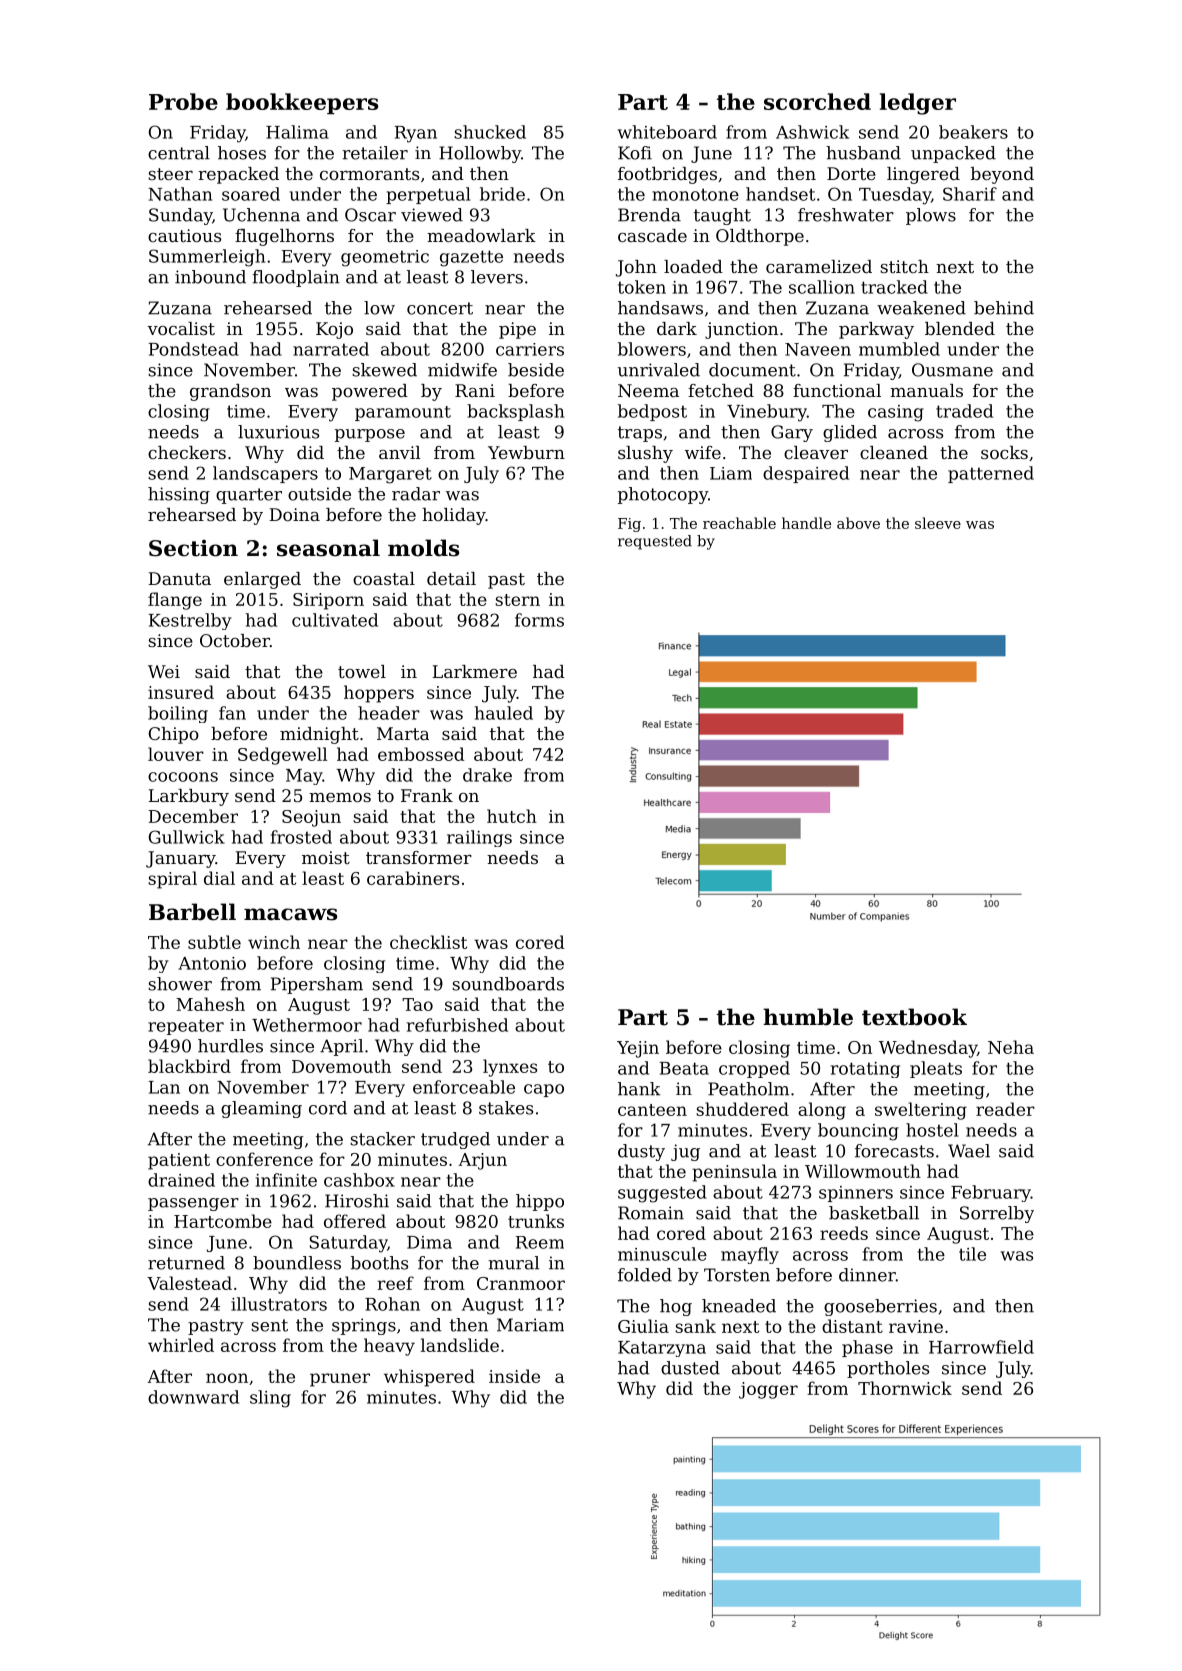 The width and height of the document is (1182, 1671). What do you see at coordinates (808, 1017) in the document?
I see `humble` at bounding box center [808, 1017].
